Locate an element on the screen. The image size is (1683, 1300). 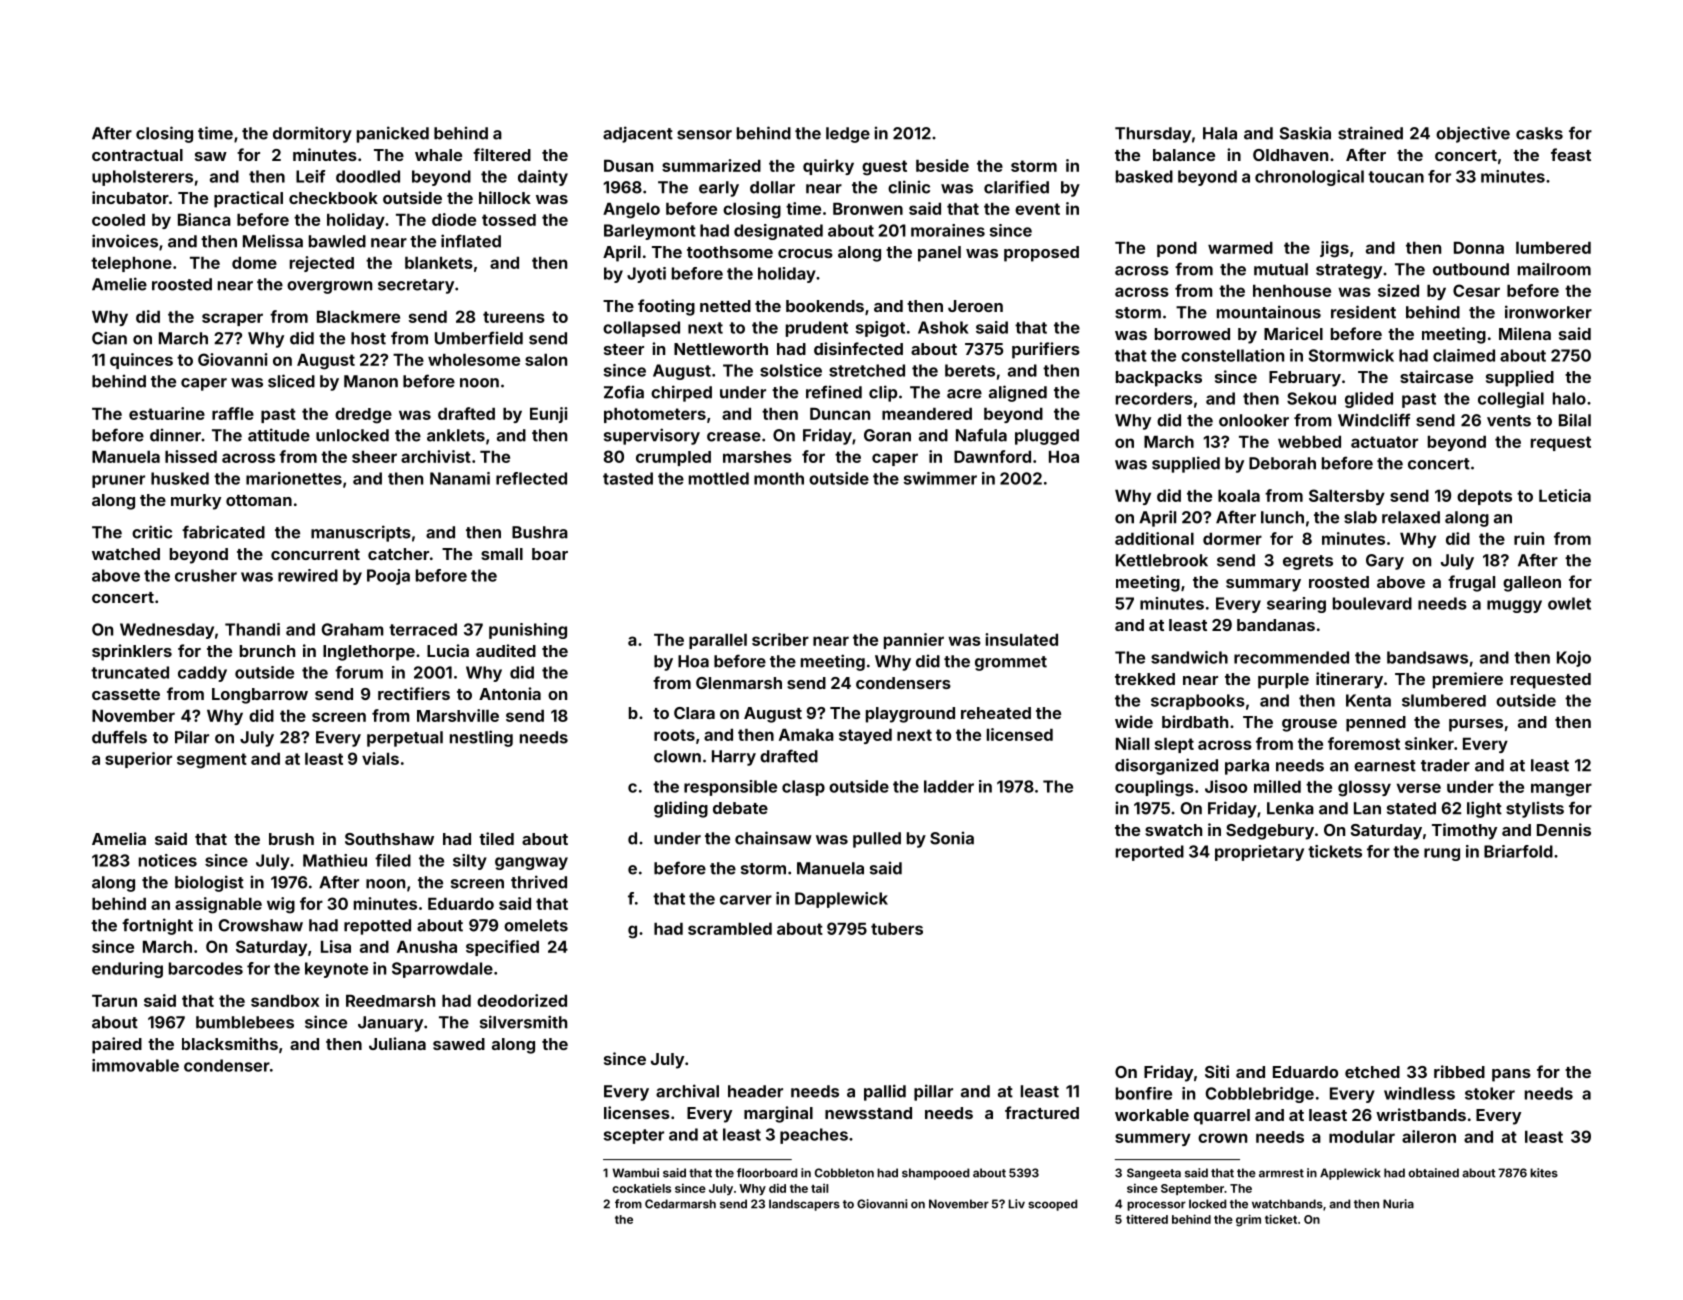
cockatiels is located at coordinates (641, 1188).
